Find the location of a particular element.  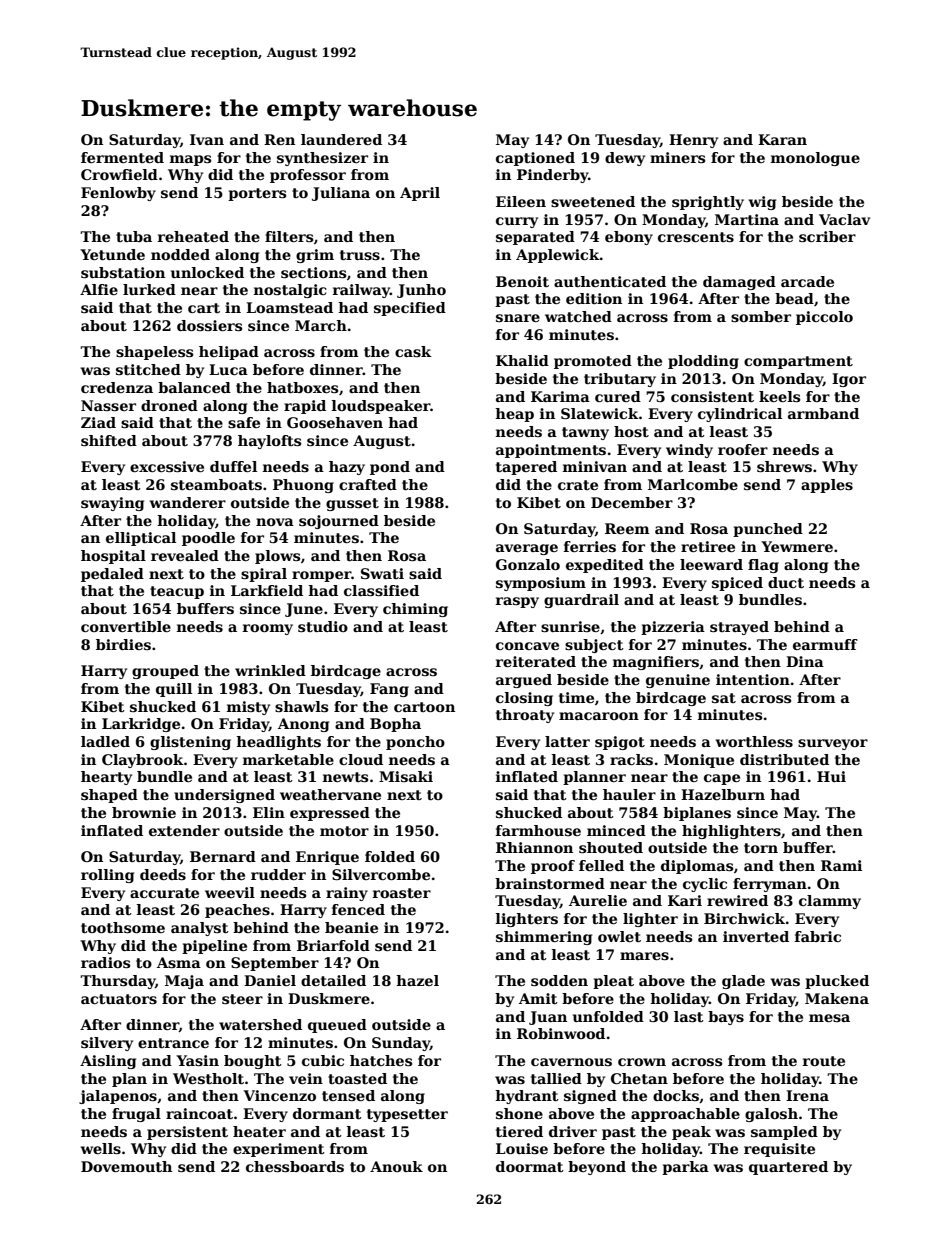

droned is located at coordinates (169, 405).
